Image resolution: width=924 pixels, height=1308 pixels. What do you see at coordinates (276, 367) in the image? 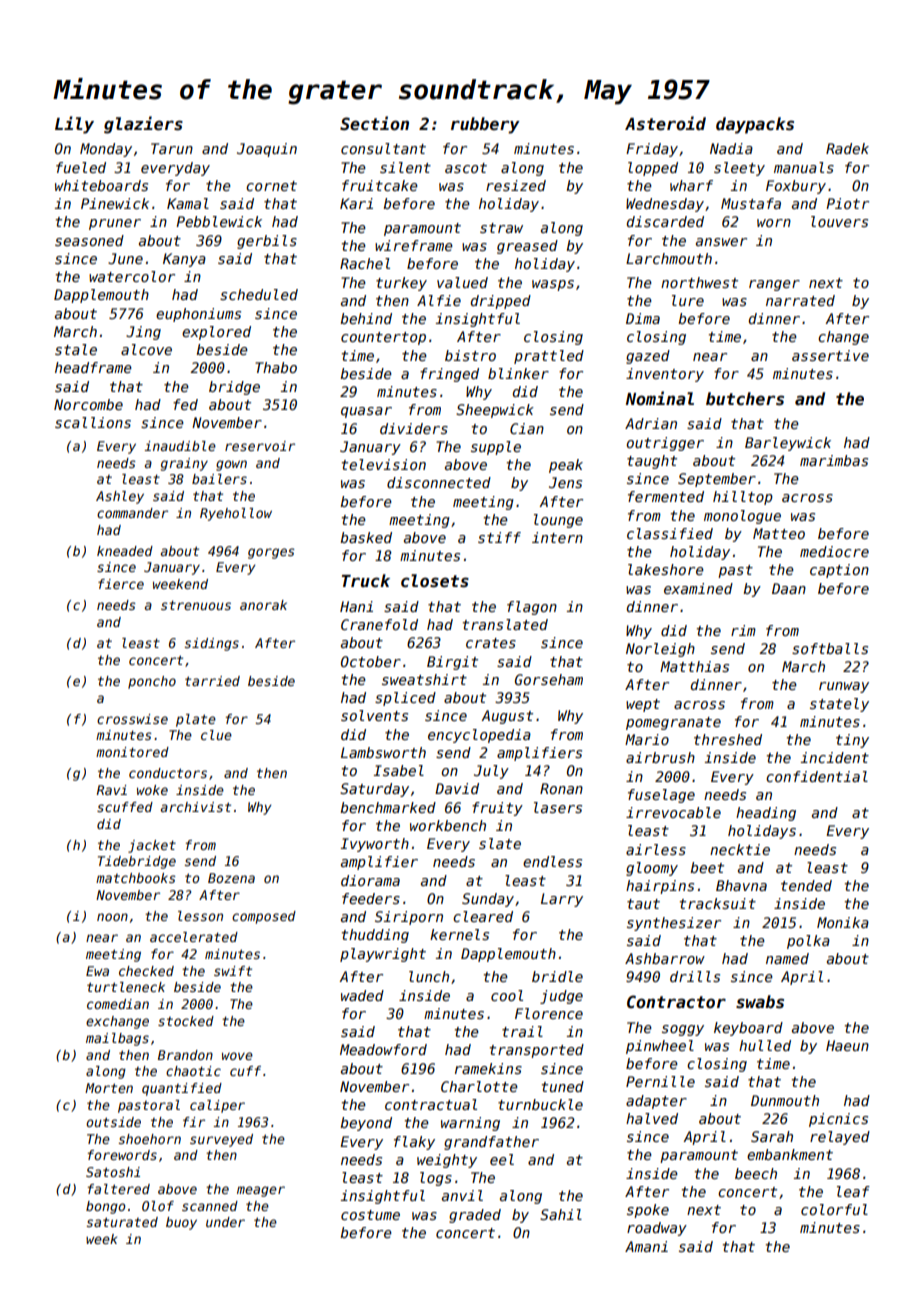
I see `Thabo` at bounding box center [276, 367].
